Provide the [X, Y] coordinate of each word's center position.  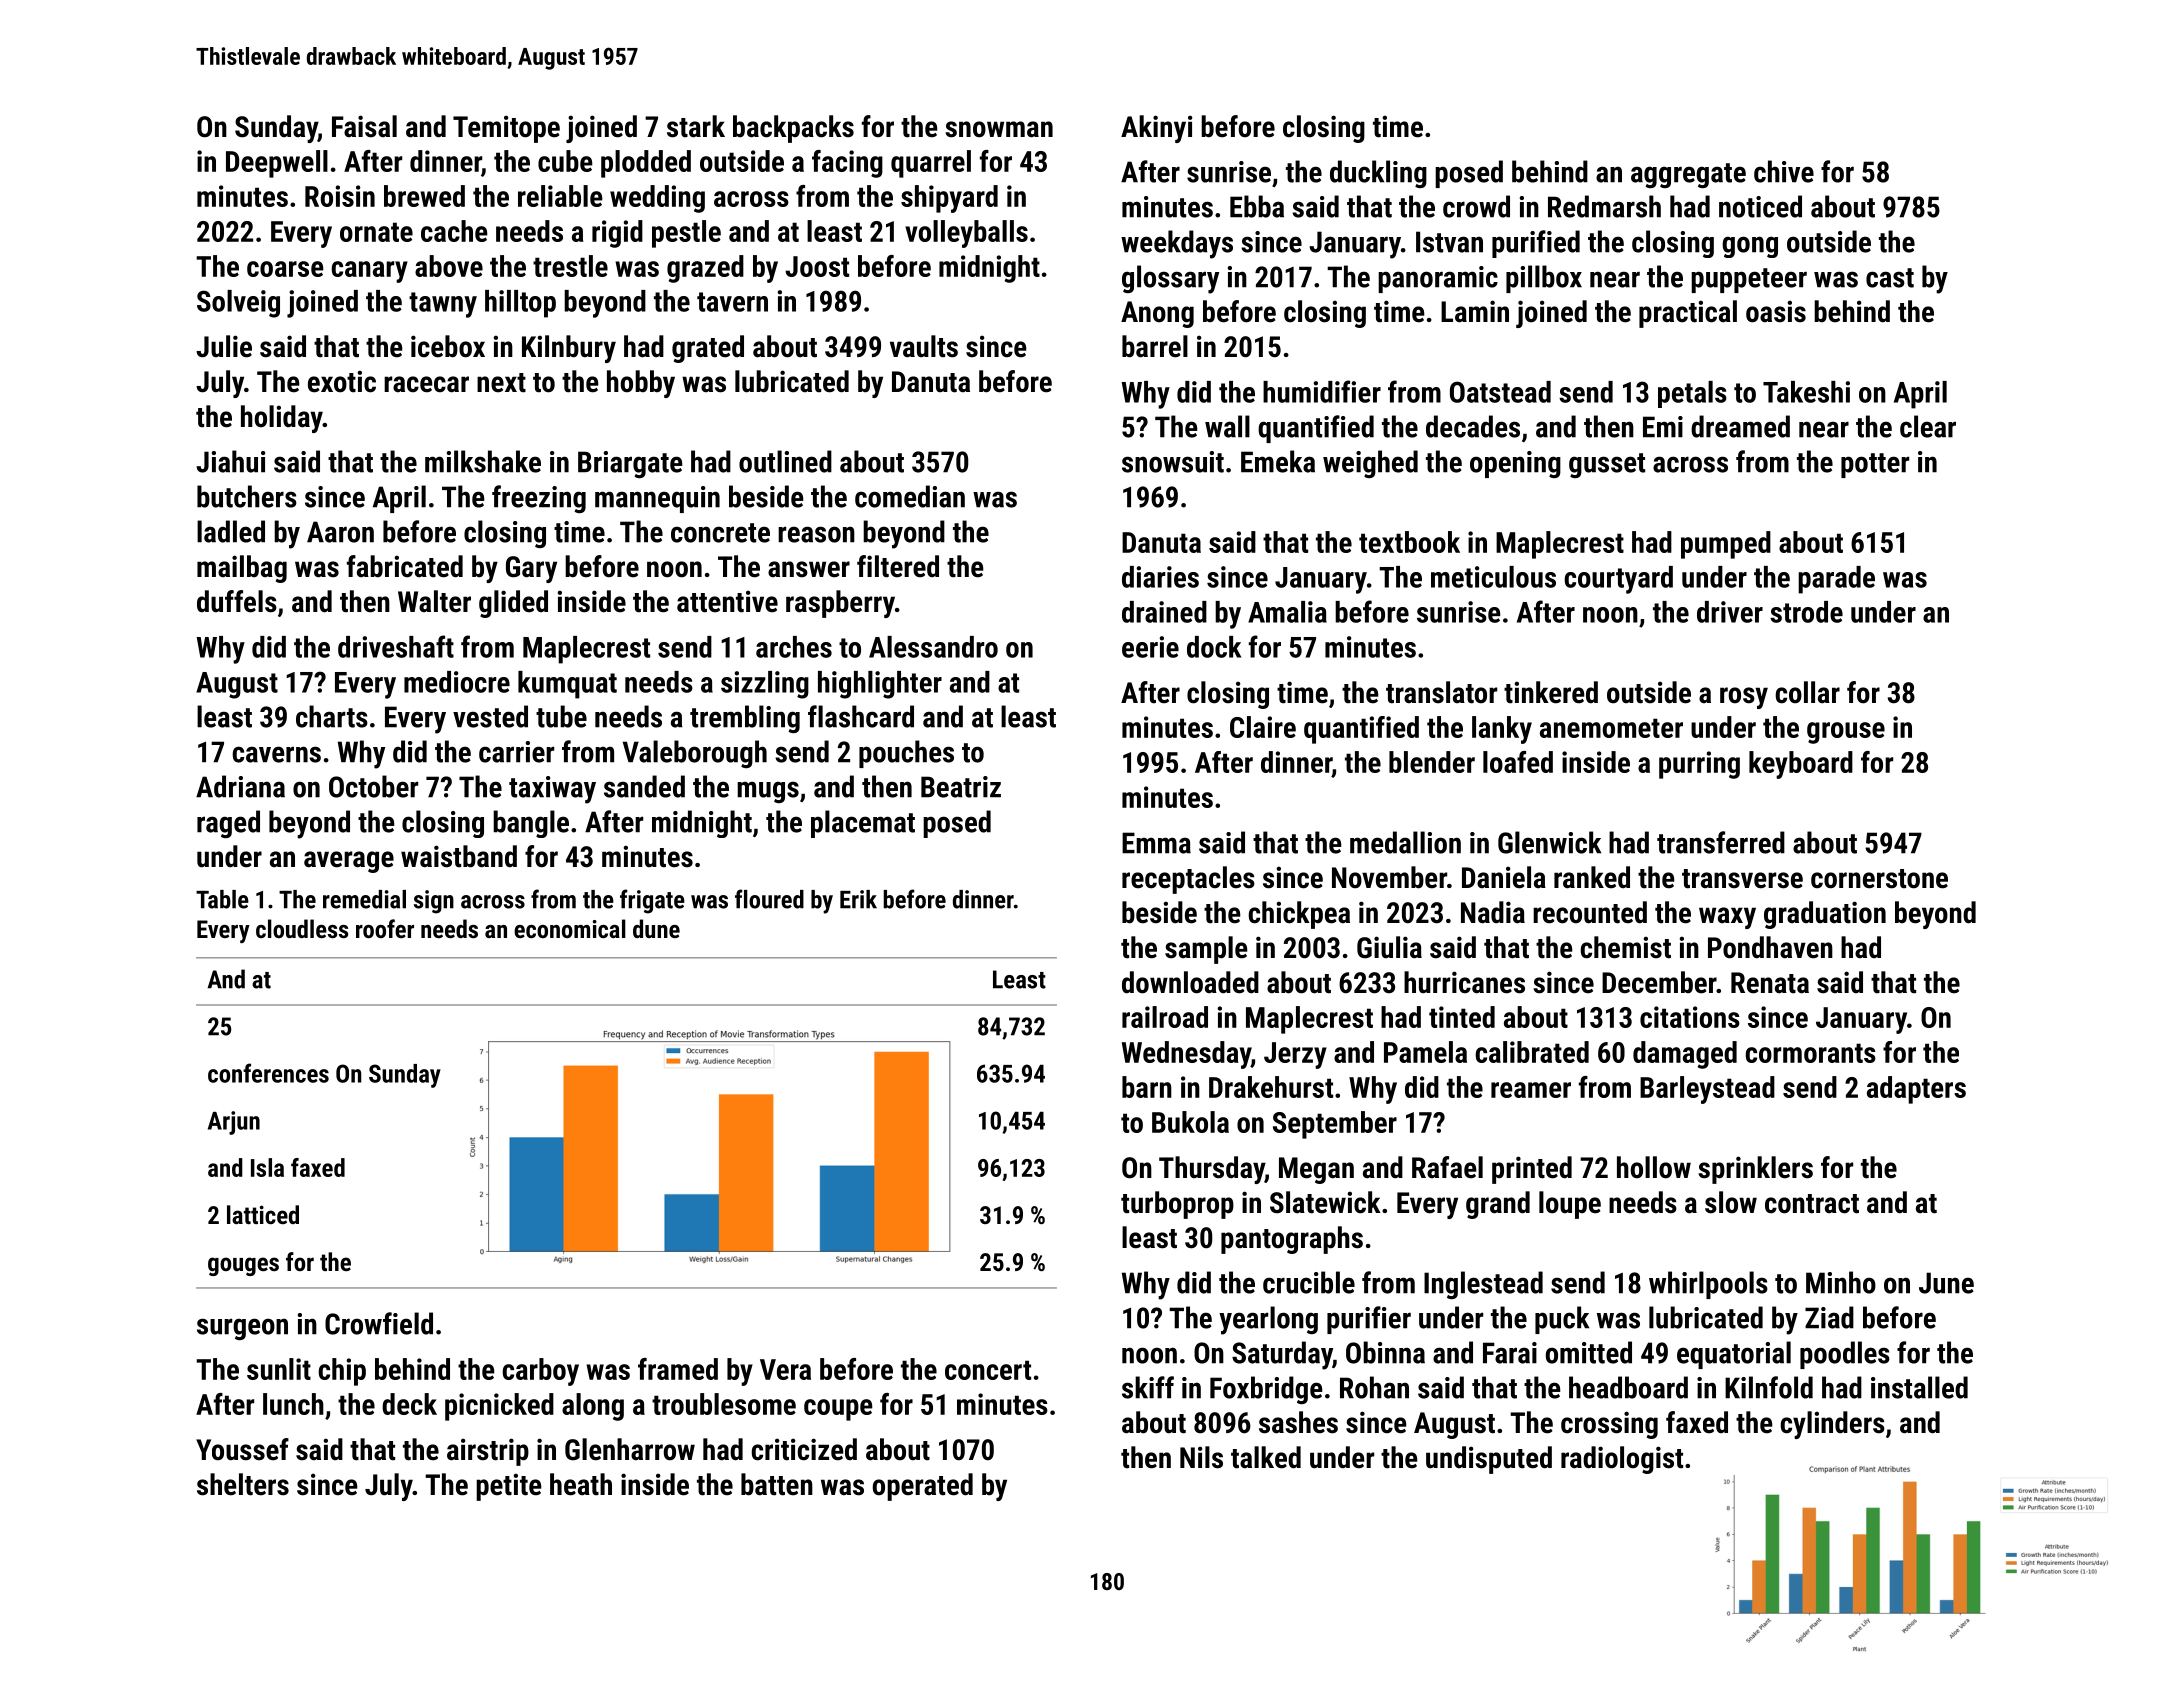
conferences [268, 1073]
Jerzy [1295, 1055]
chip [342, 1372]
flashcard [861, 716]
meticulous [1493, 577]
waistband [459, 856]
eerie [1150, 647]
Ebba [1257, 206]
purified [1536, 244]
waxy [1727, 918]
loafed [1518, 762]
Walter [434, 601]
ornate [376, 232]
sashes [1298, 1422]
